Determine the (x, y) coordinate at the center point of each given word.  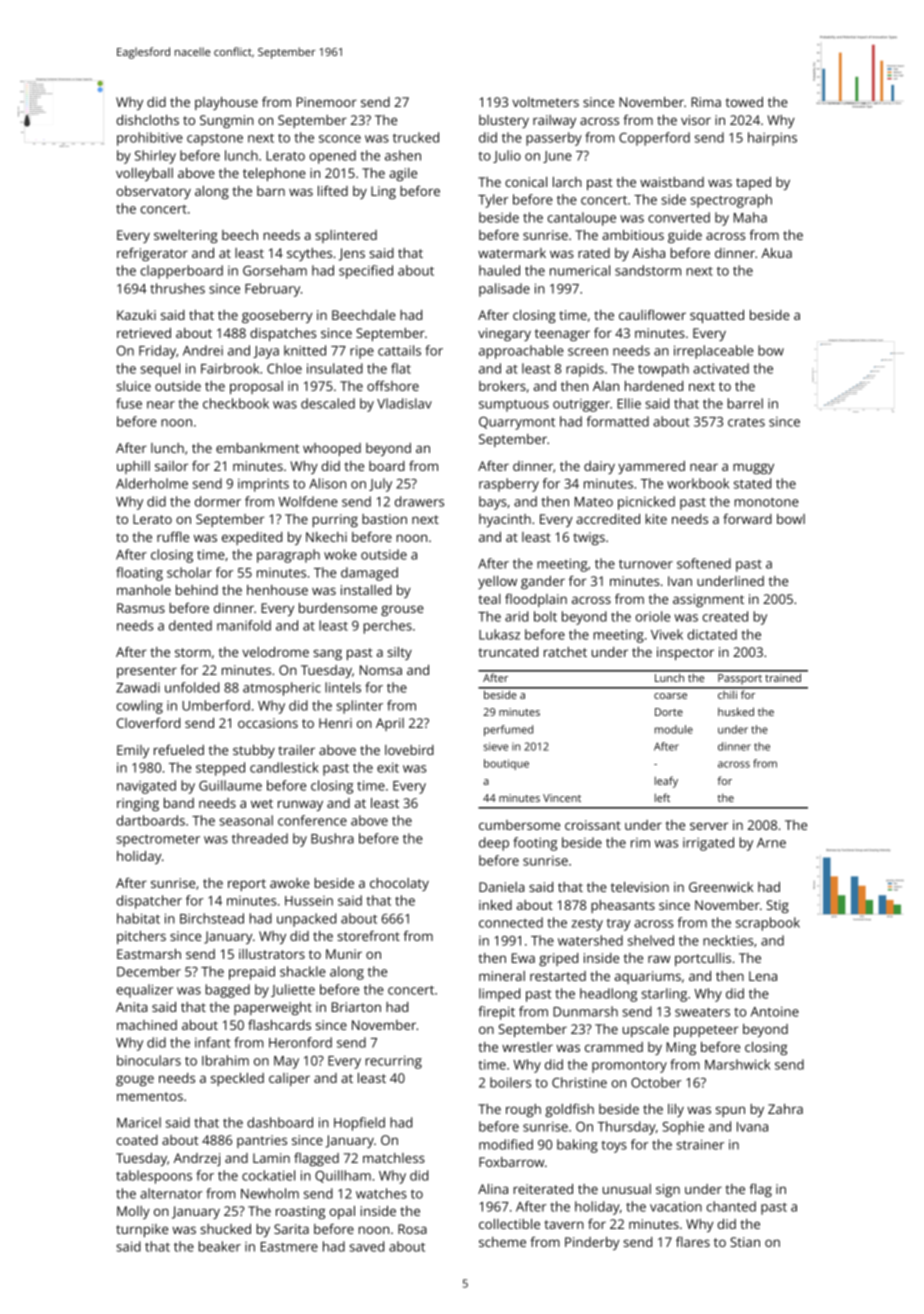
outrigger (581, 405)
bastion (384, 519)
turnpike (142, 1230)
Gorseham (275, 270)
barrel (745, 403)
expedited (252, 538)
